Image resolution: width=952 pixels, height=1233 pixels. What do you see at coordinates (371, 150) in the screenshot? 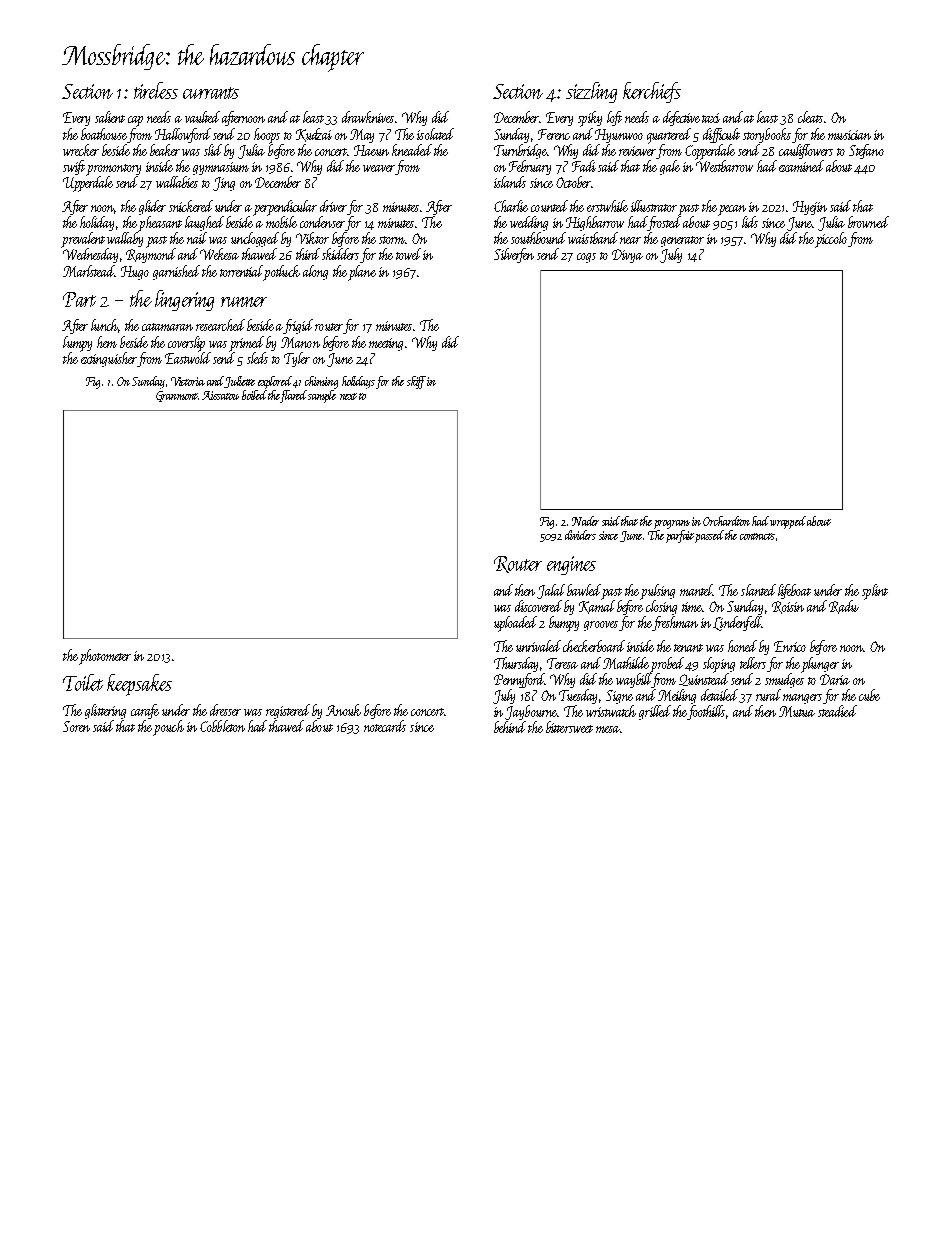
I see `Haeun` at bounding box center [371, 150].
